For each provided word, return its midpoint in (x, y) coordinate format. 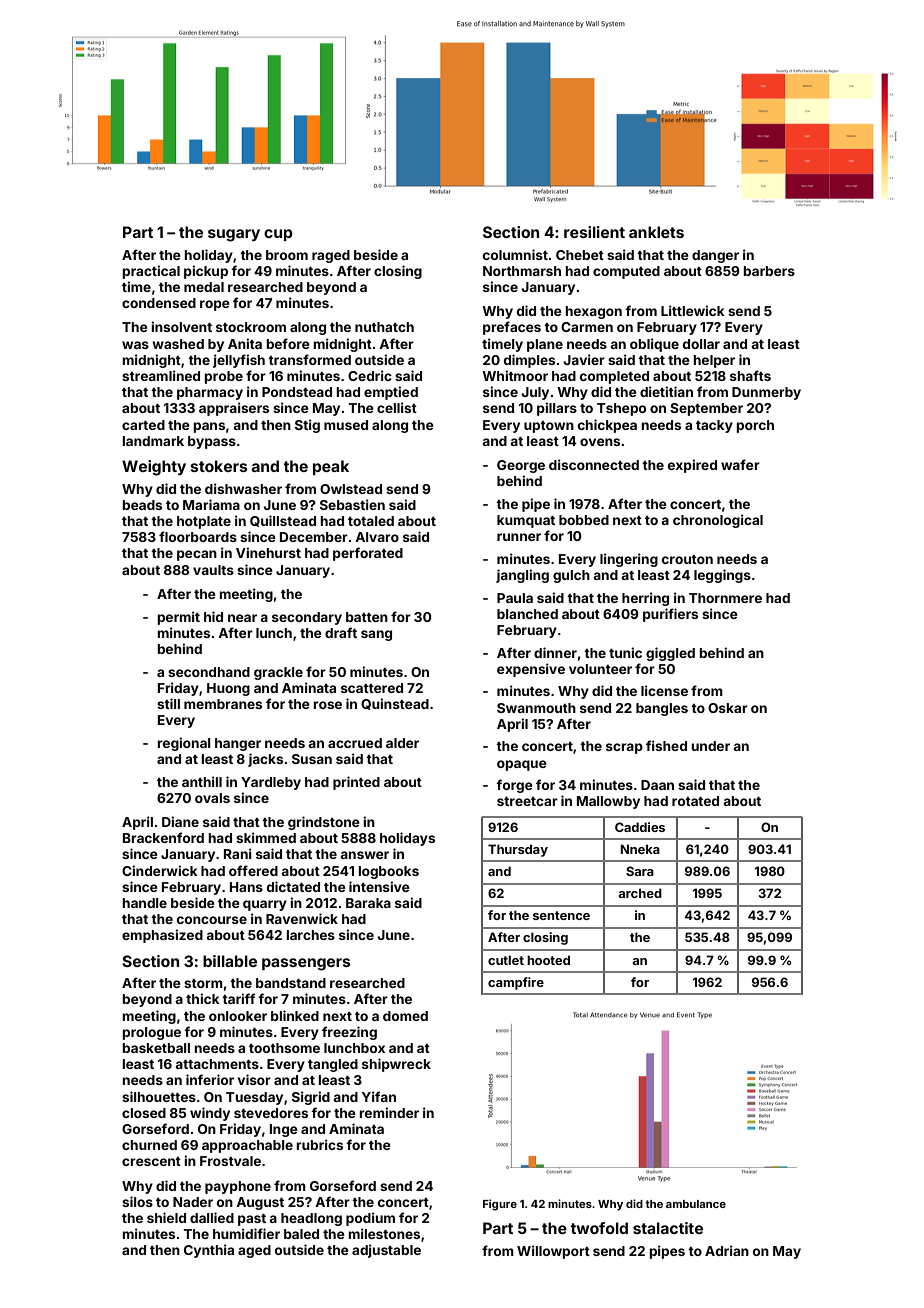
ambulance (696, 1204)
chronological (718, 521)
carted (143, 425)
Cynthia (209, 1251)
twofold (599, 1228)
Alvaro (377, 537)
